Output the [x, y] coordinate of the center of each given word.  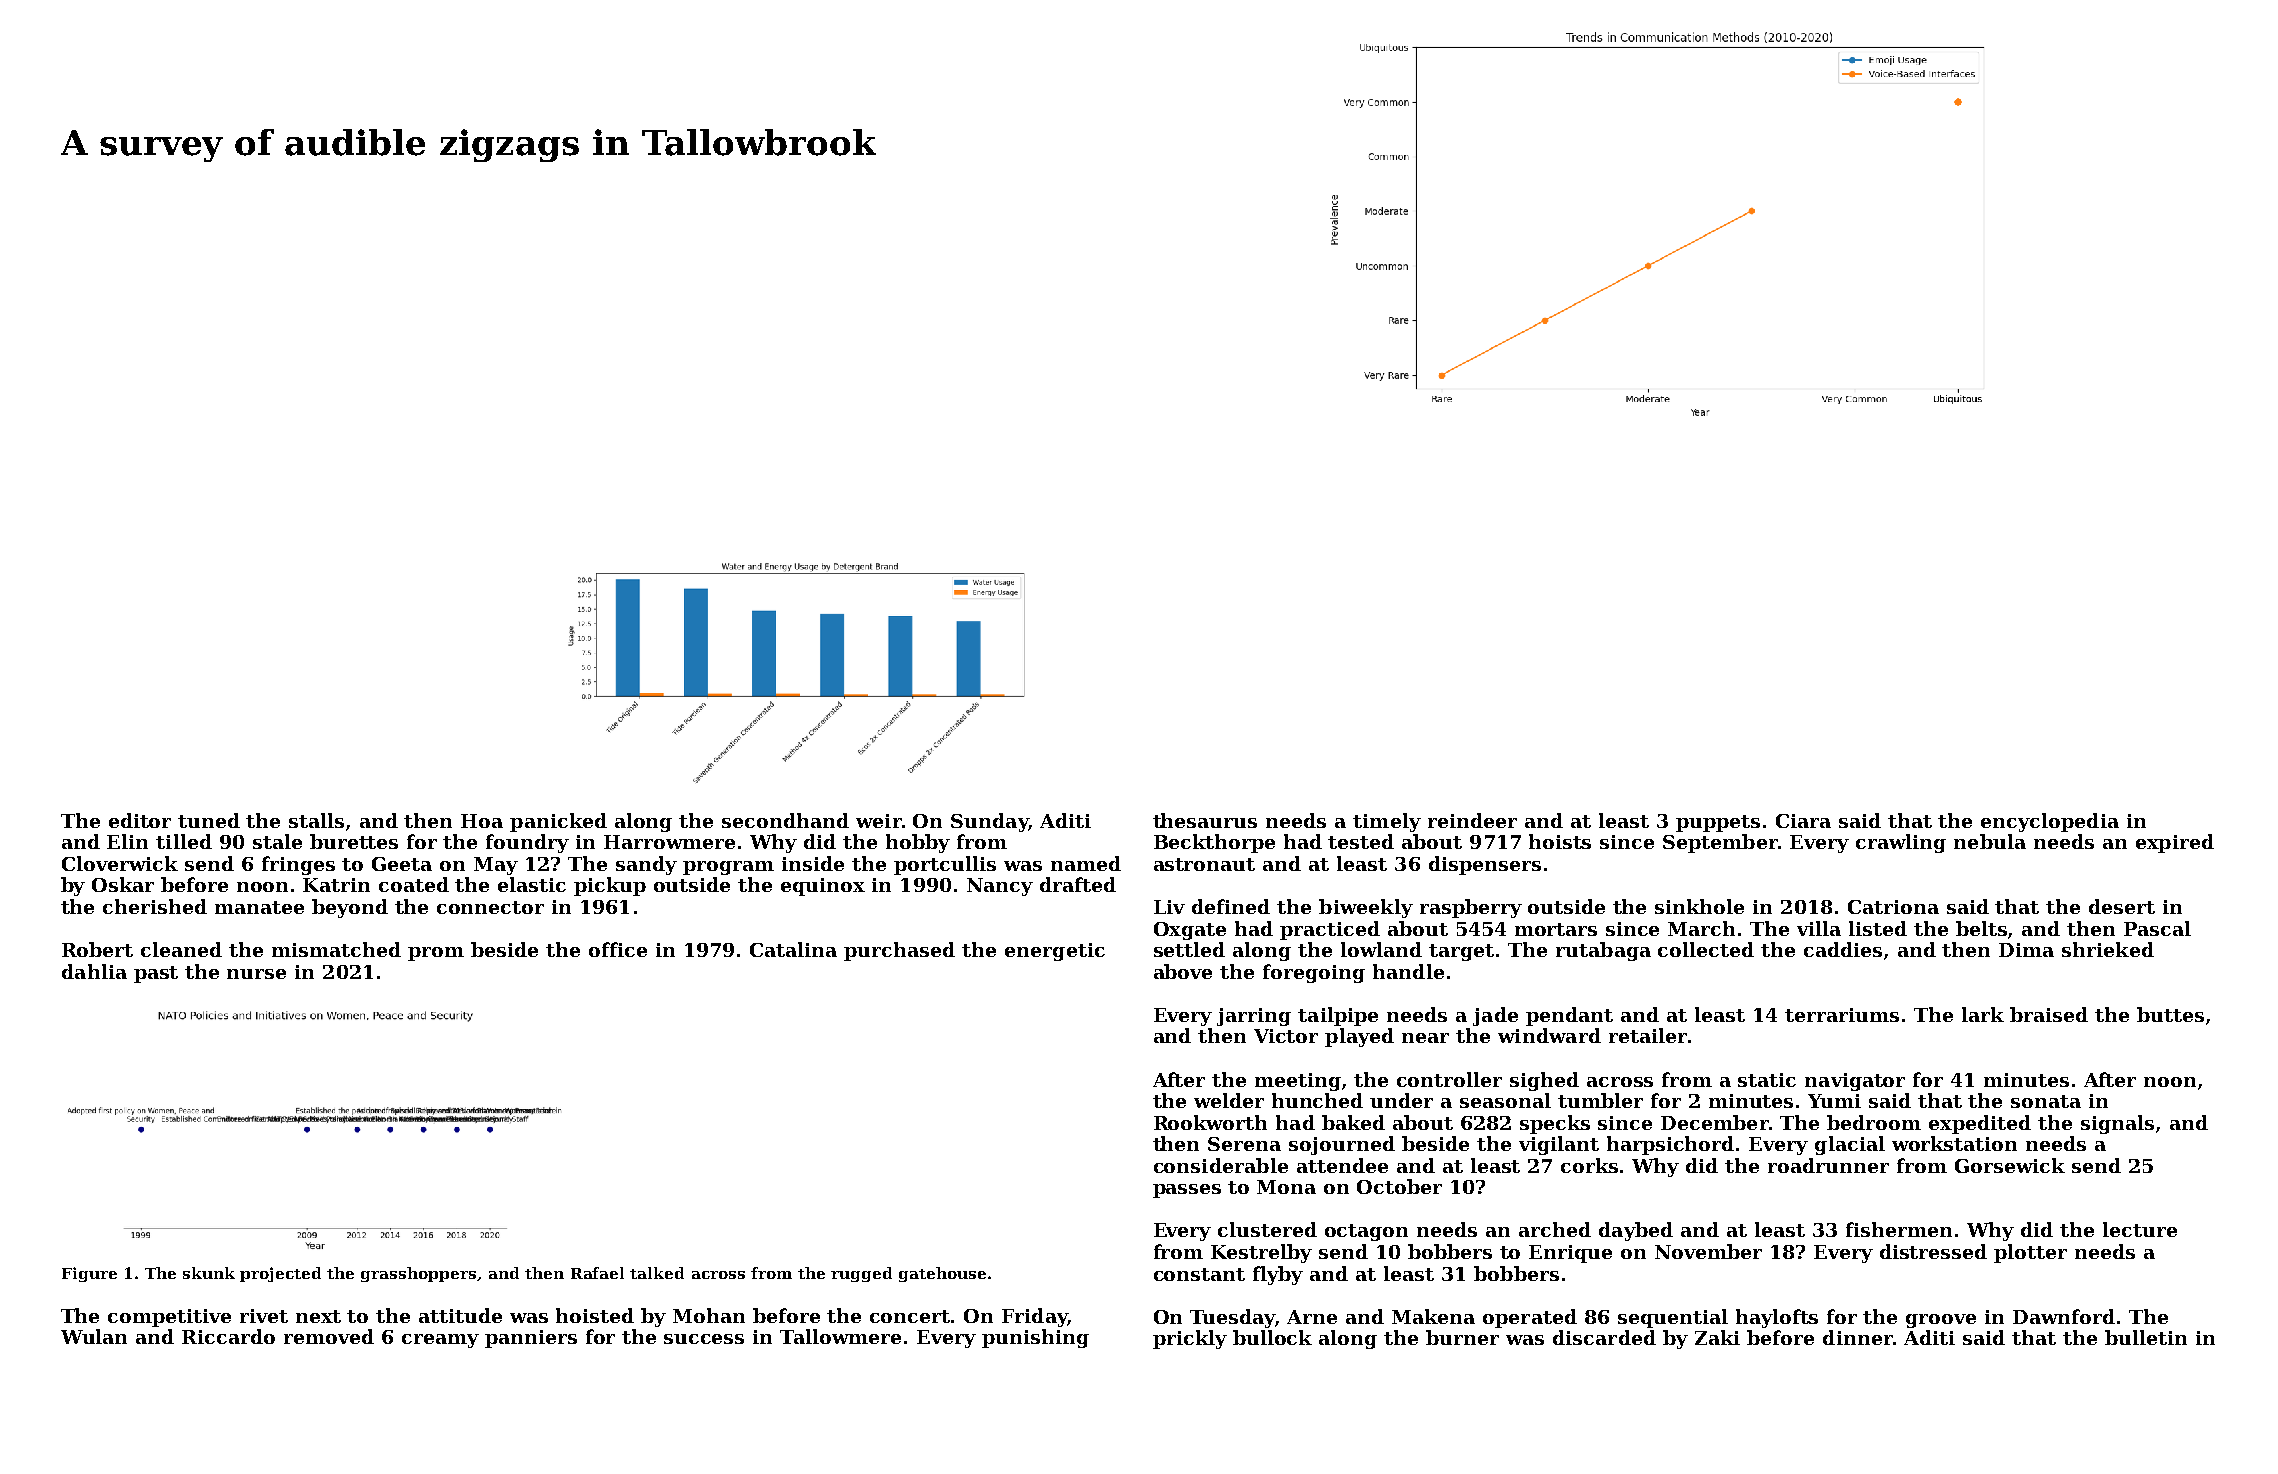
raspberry [1471, 908]
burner [1462, 1337]
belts [1981, 928]
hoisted [595, 1315]
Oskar [123, 884]
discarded [1604, 1337]
